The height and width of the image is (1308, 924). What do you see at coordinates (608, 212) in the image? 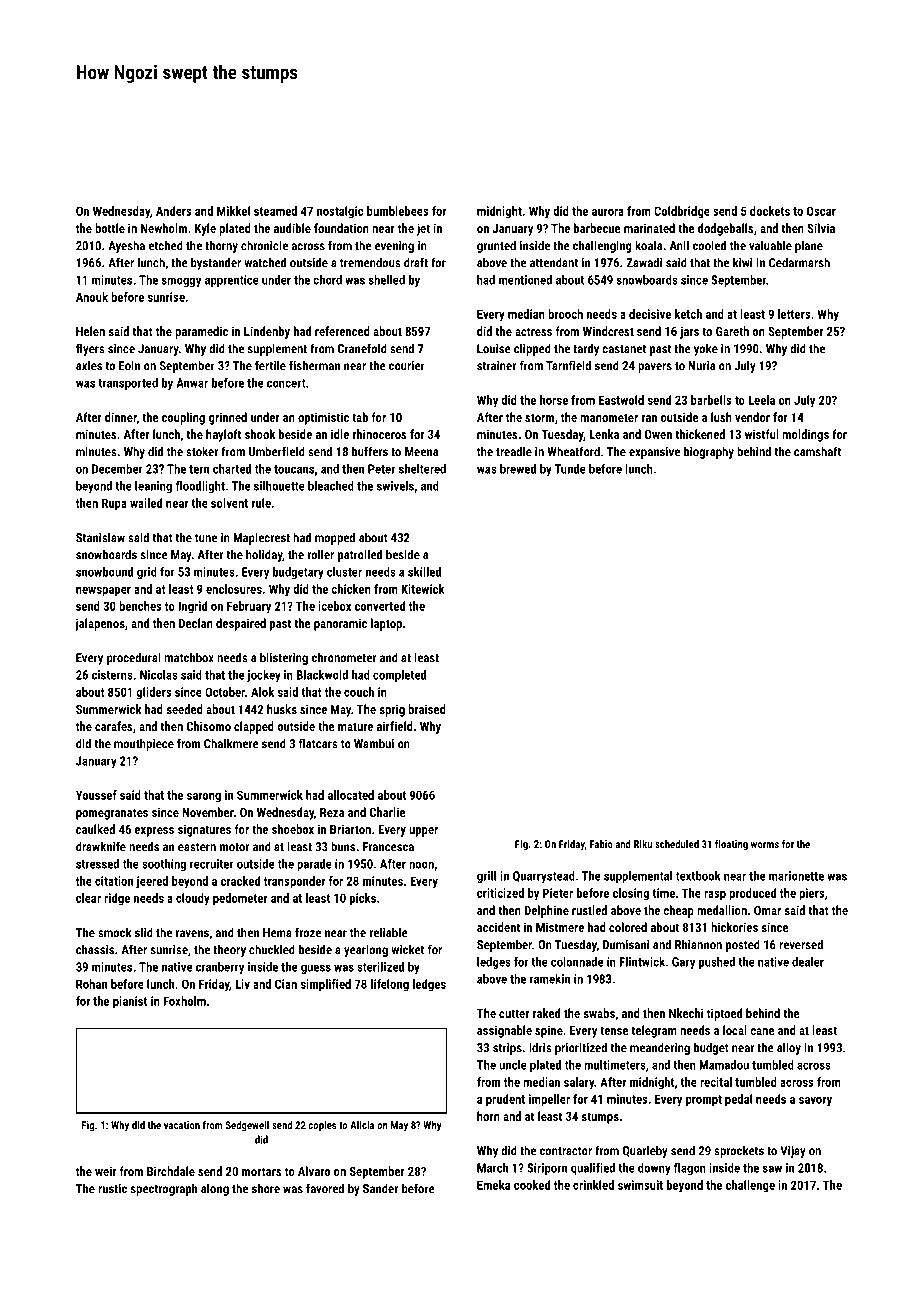
I see `aurora` at bounding box center [608, 212].
